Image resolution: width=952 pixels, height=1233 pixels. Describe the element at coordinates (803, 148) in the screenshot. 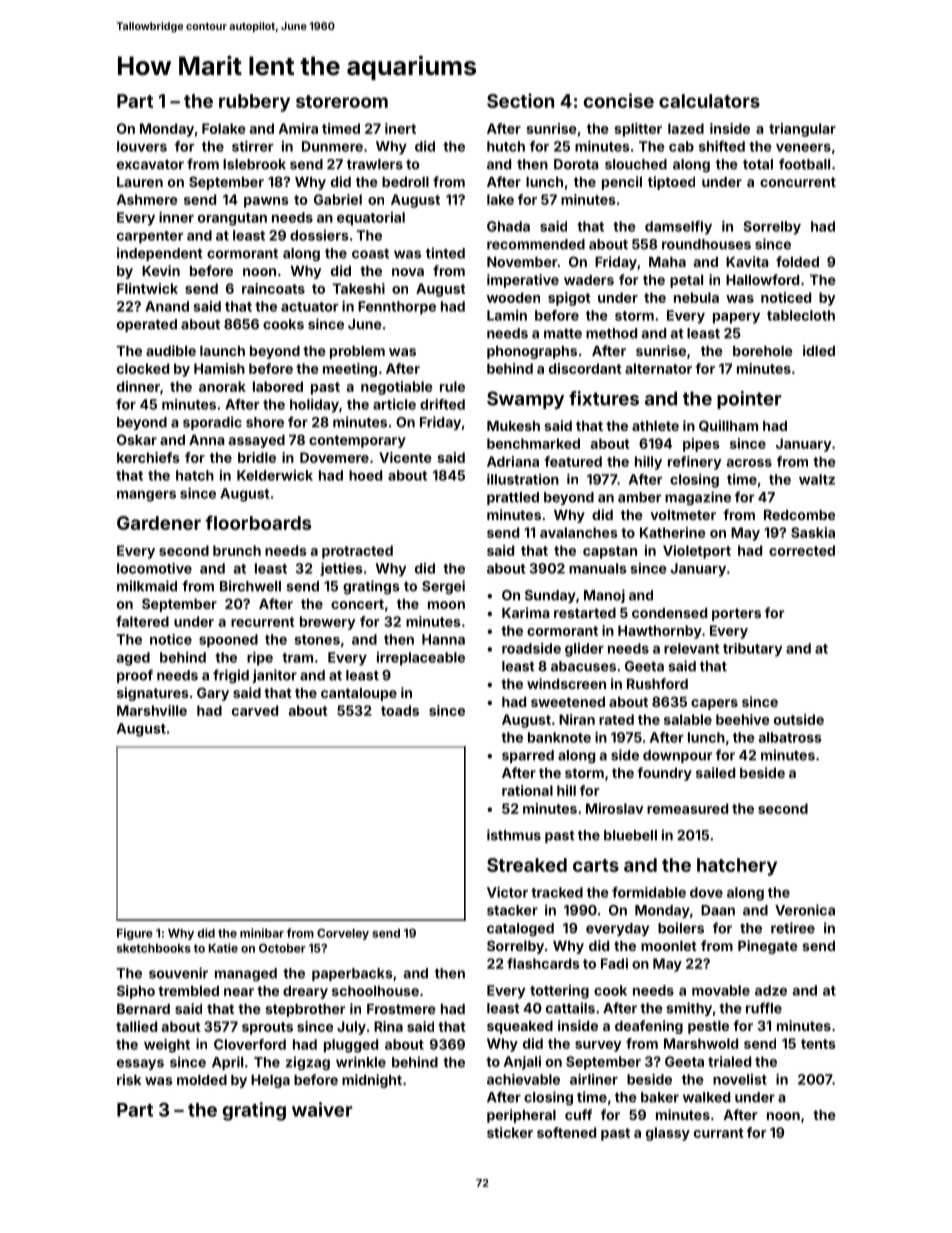

I see `veneers` at that location.
